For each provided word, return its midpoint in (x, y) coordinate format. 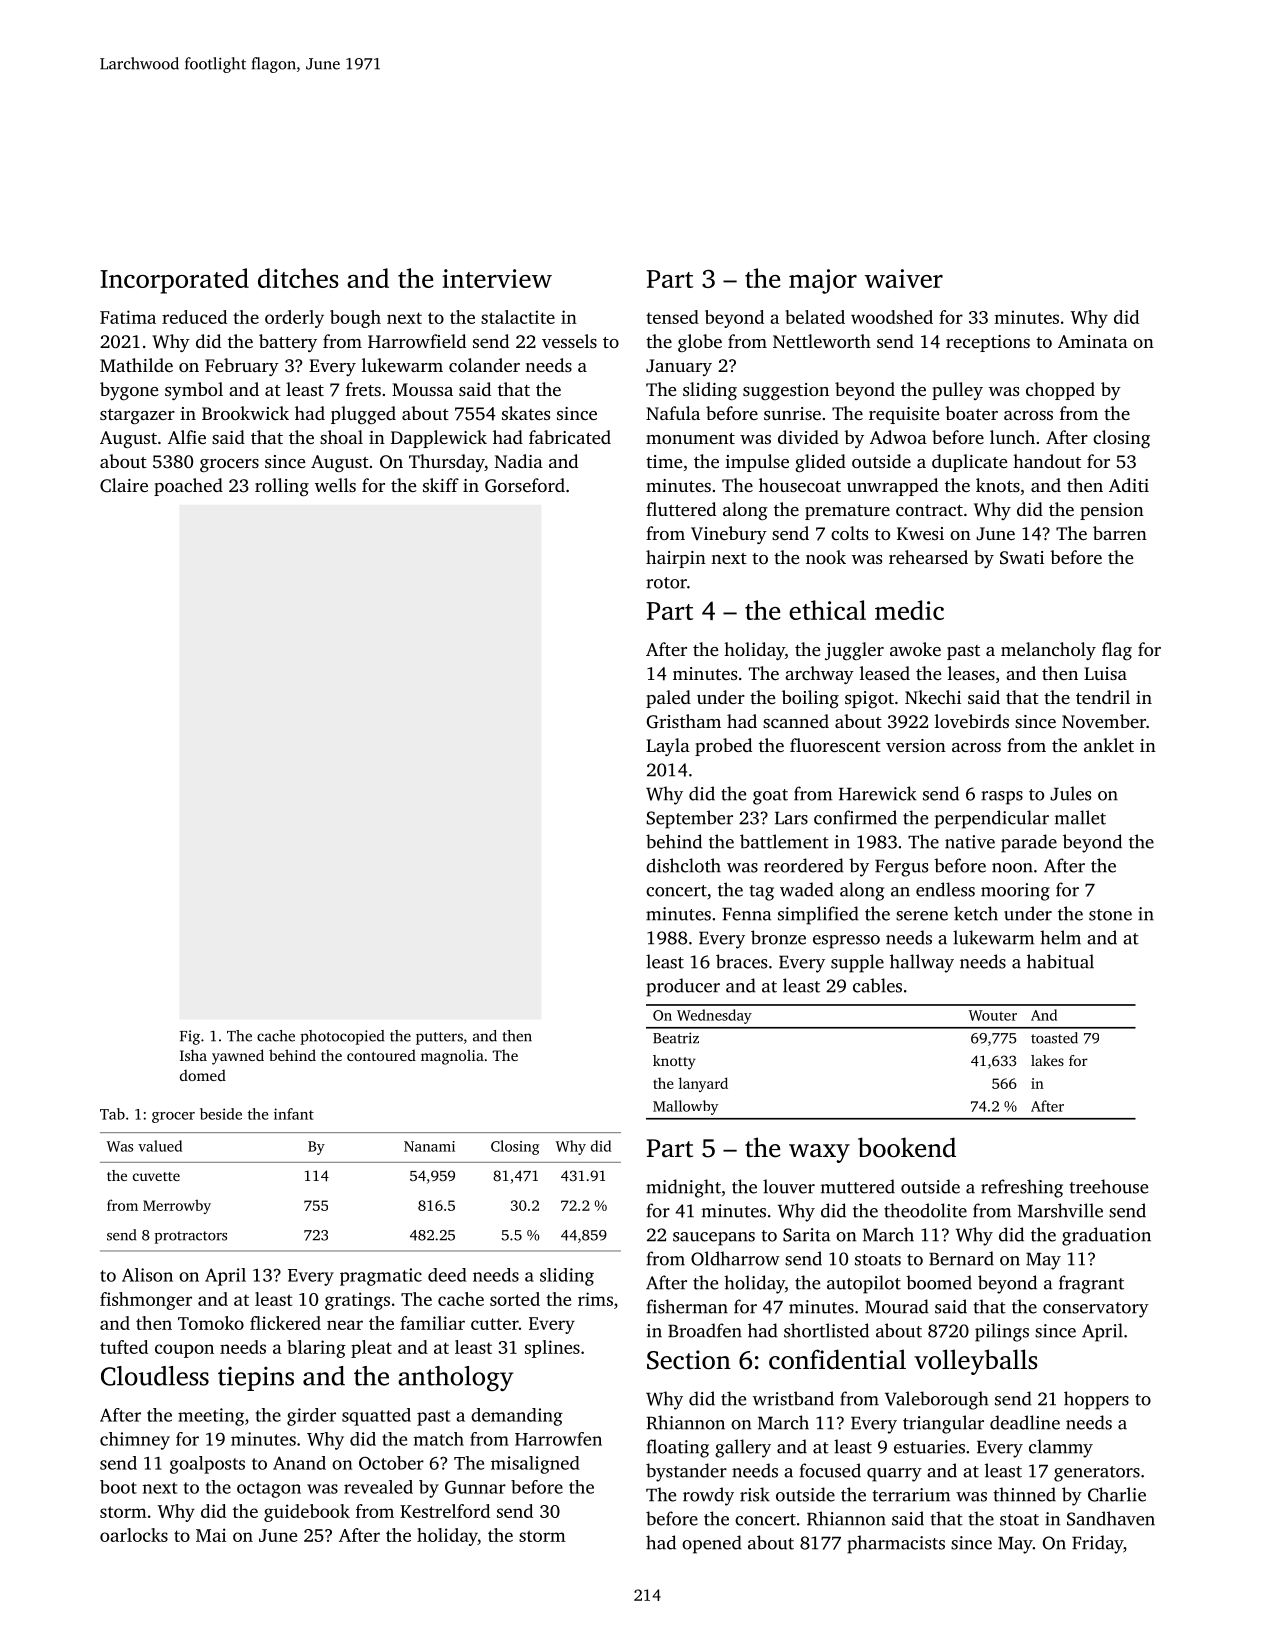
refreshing (1022, 1188)
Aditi (1129, 485)
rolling (282, 487)
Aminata (1093, 341)
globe (700, 343)
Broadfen (705, 1330)
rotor (666, 583)
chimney (135, 1441)
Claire (124, 485)
